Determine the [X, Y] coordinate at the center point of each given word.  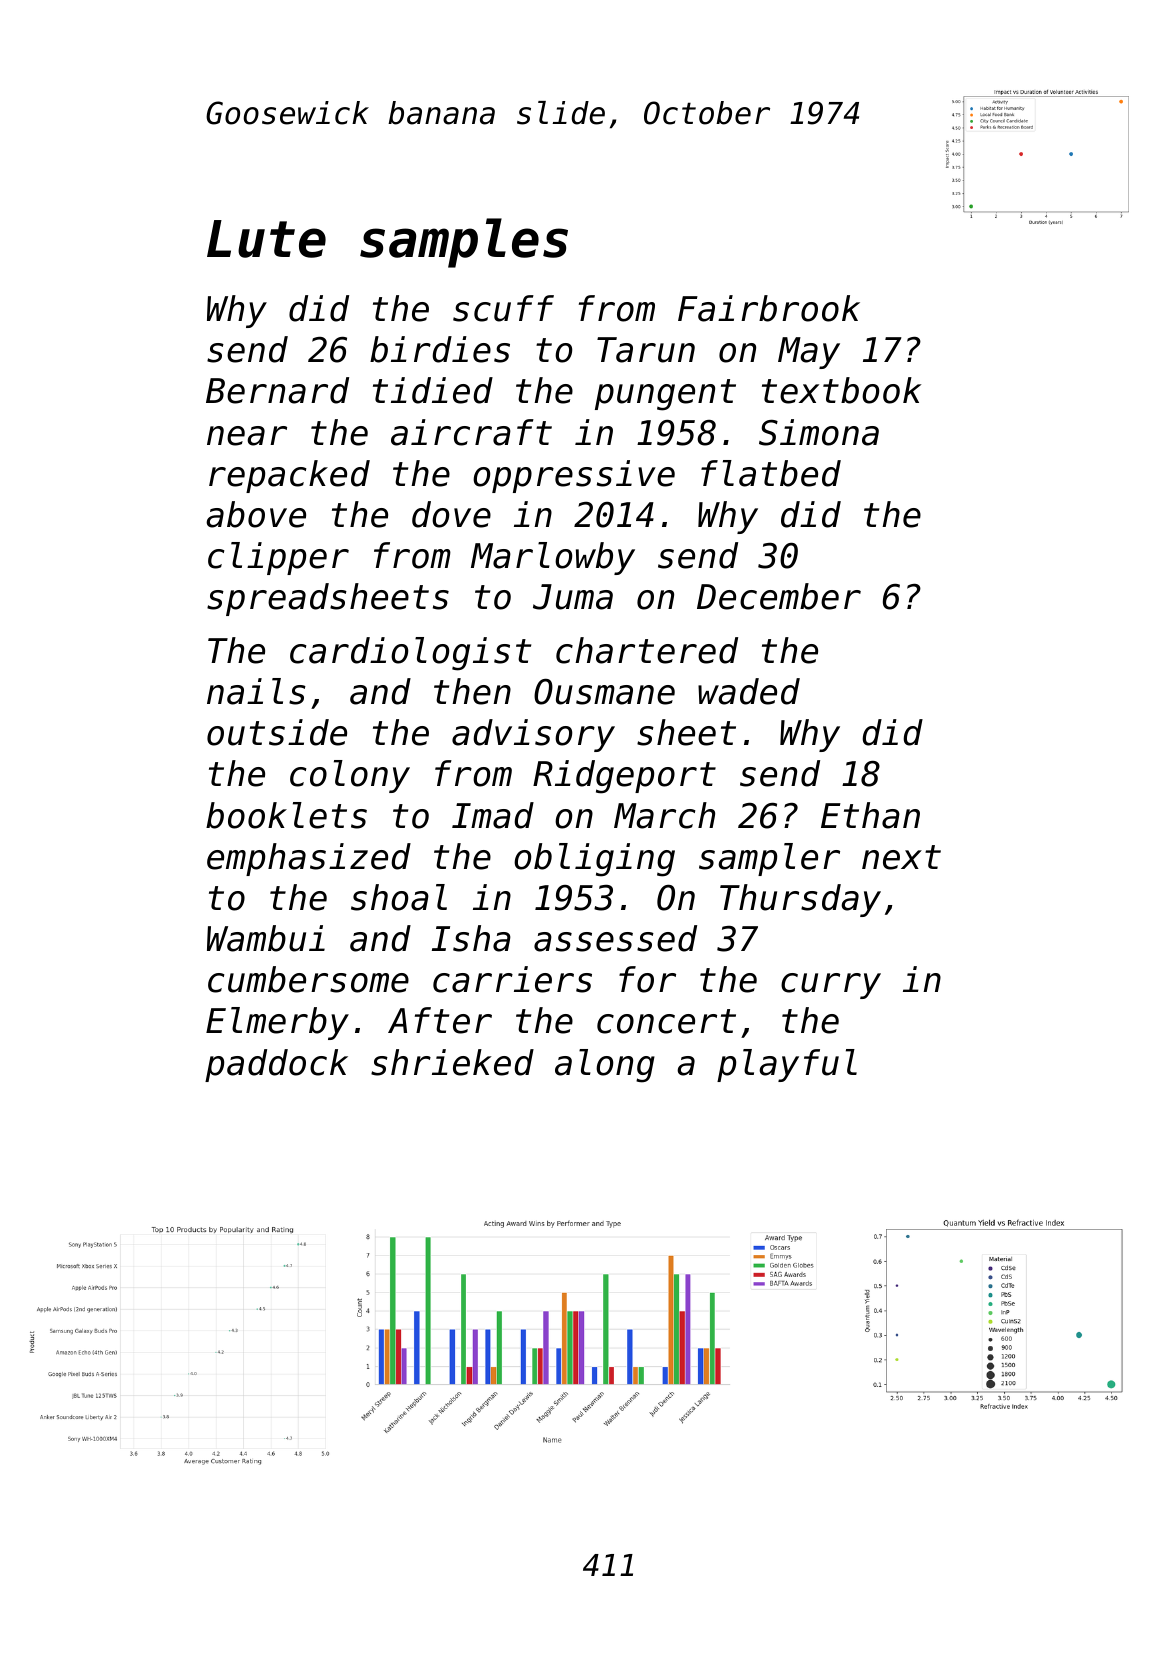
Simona [819, 432]
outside [277, 732]
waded [749, 691]
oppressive [574, 476]
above [256, 514]
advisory [533, 735]
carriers [512, 979]
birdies [440, 349]
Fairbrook [769, 308]
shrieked [452, 1062]
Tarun [646, 350]
